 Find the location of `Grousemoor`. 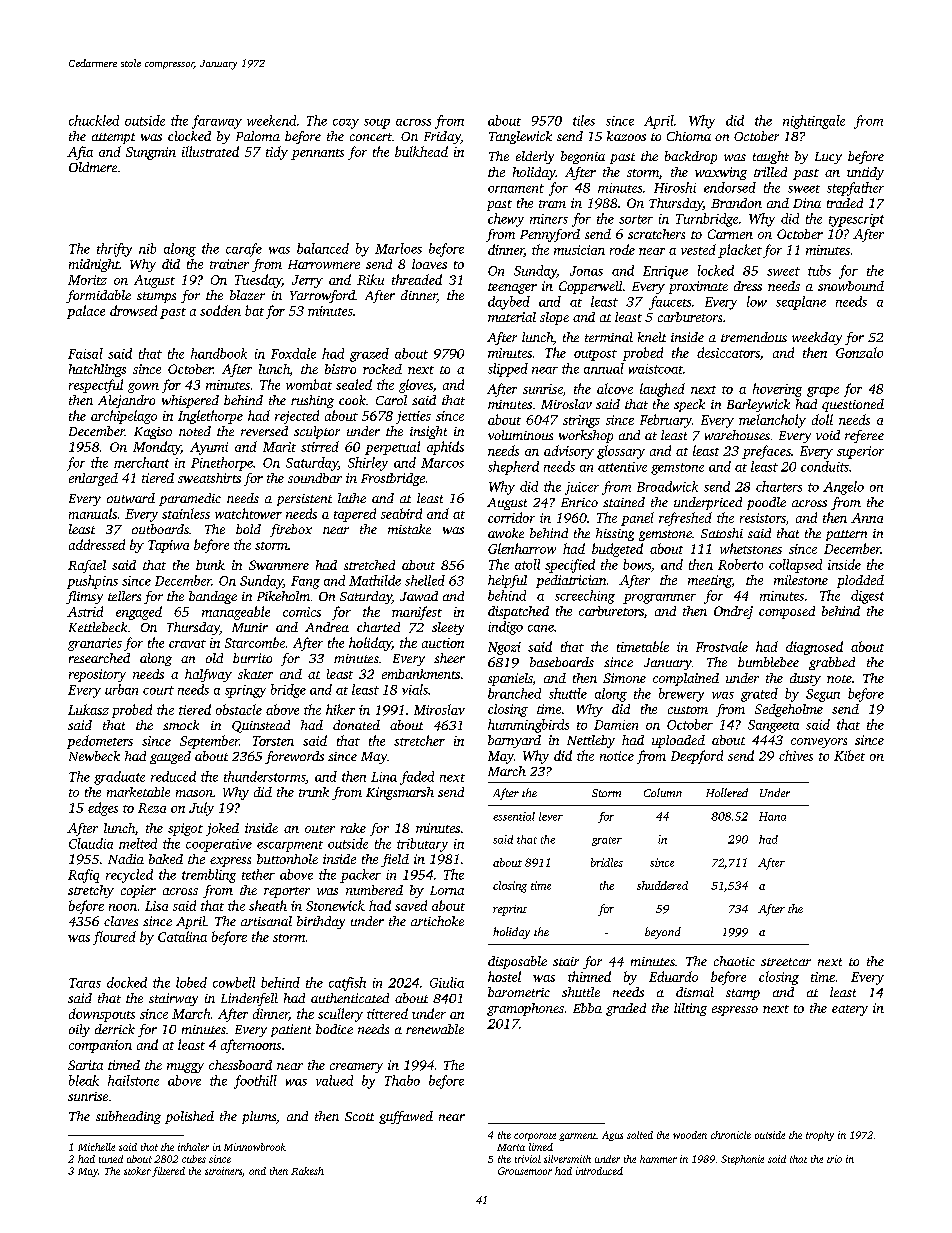

Grousemoor is located at coordinates (525, 1171).
